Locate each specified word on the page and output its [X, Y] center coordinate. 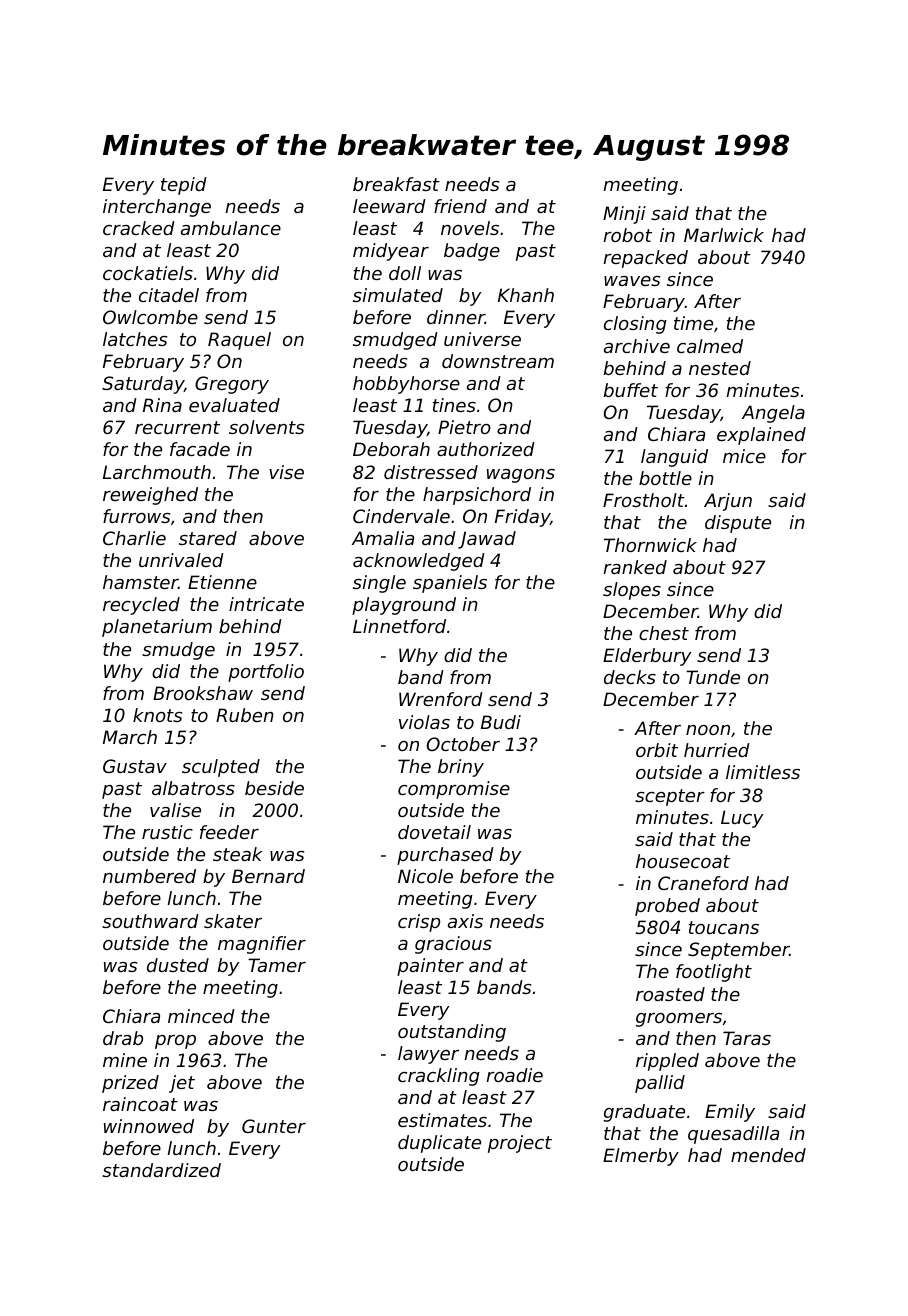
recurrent [177, 427]
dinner [456, 317]
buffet [631, 390]
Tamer [277, 965]
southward [150, 921]
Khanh [526, 295]
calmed [710, 346]
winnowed [149, 1126]
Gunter [274, 1126]
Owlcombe [150, 317]
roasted [670, 994]
